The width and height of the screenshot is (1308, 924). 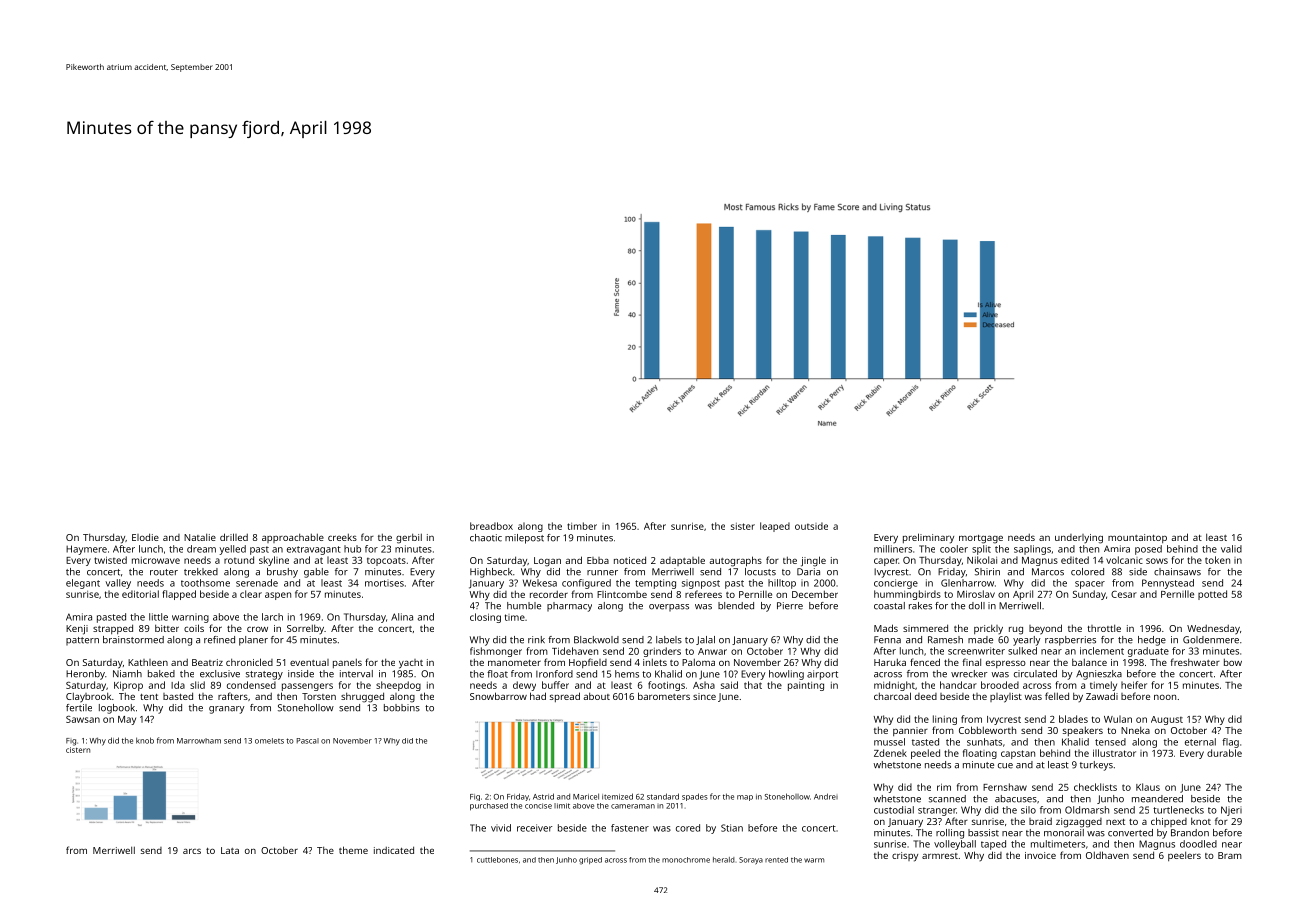 I want to click on Wulan, so click(x=1118, y=719).
